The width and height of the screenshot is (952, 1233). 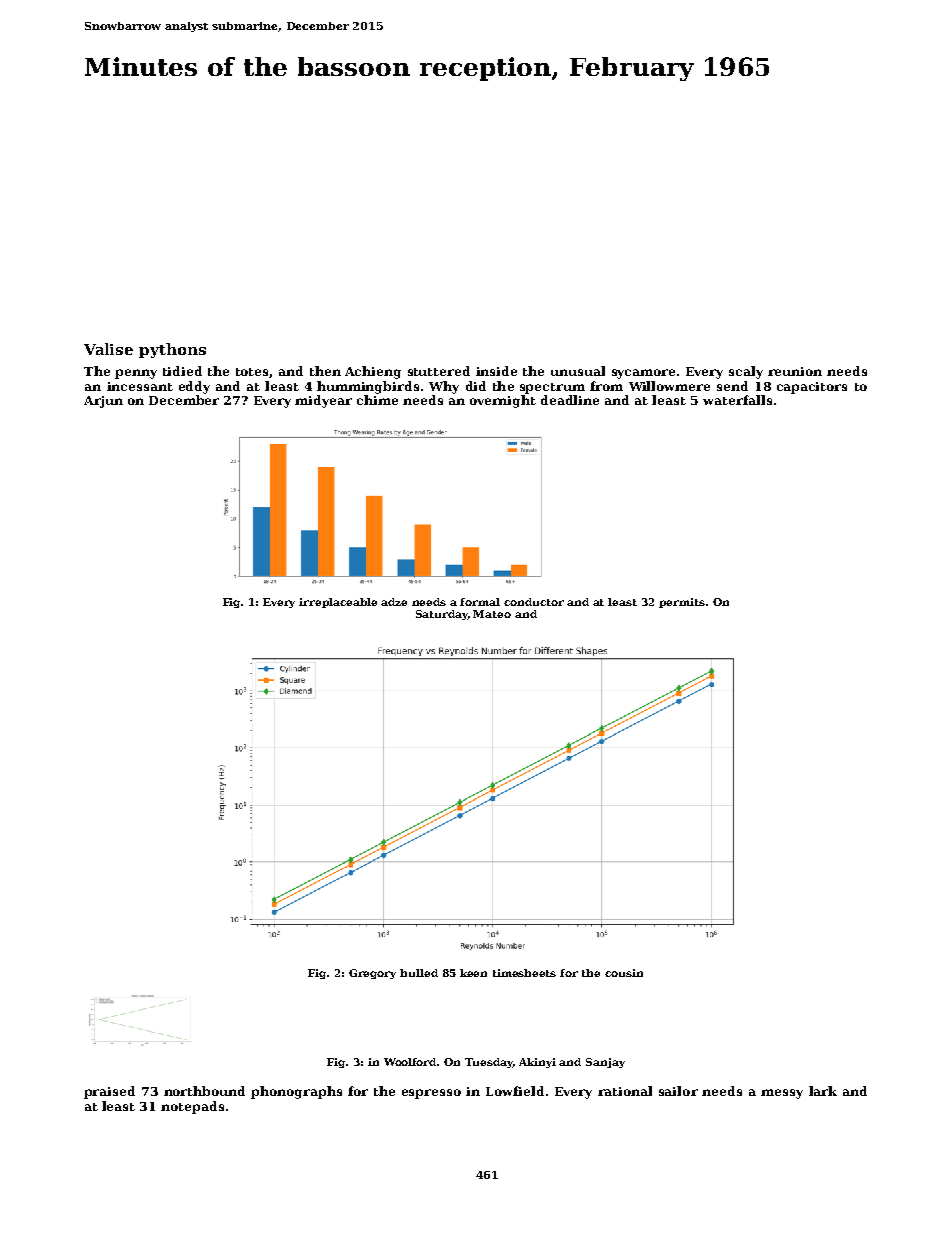 What do you see at coordinates (109, 1092) in the screenshot?
I see `praised` at bounding box center [109, 1092].
